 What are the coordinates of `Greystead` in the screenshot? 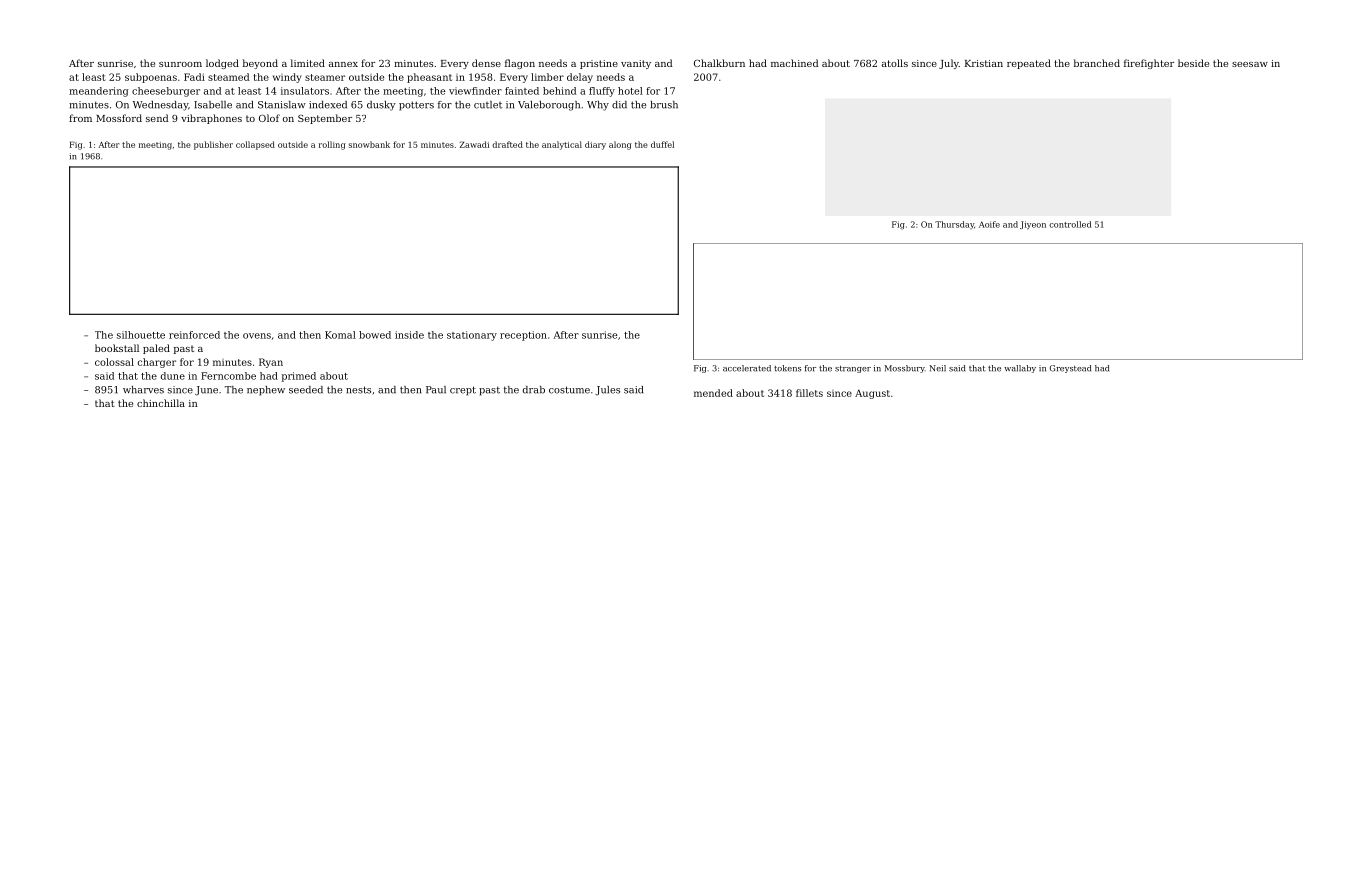 It's located at (1070, 369).
